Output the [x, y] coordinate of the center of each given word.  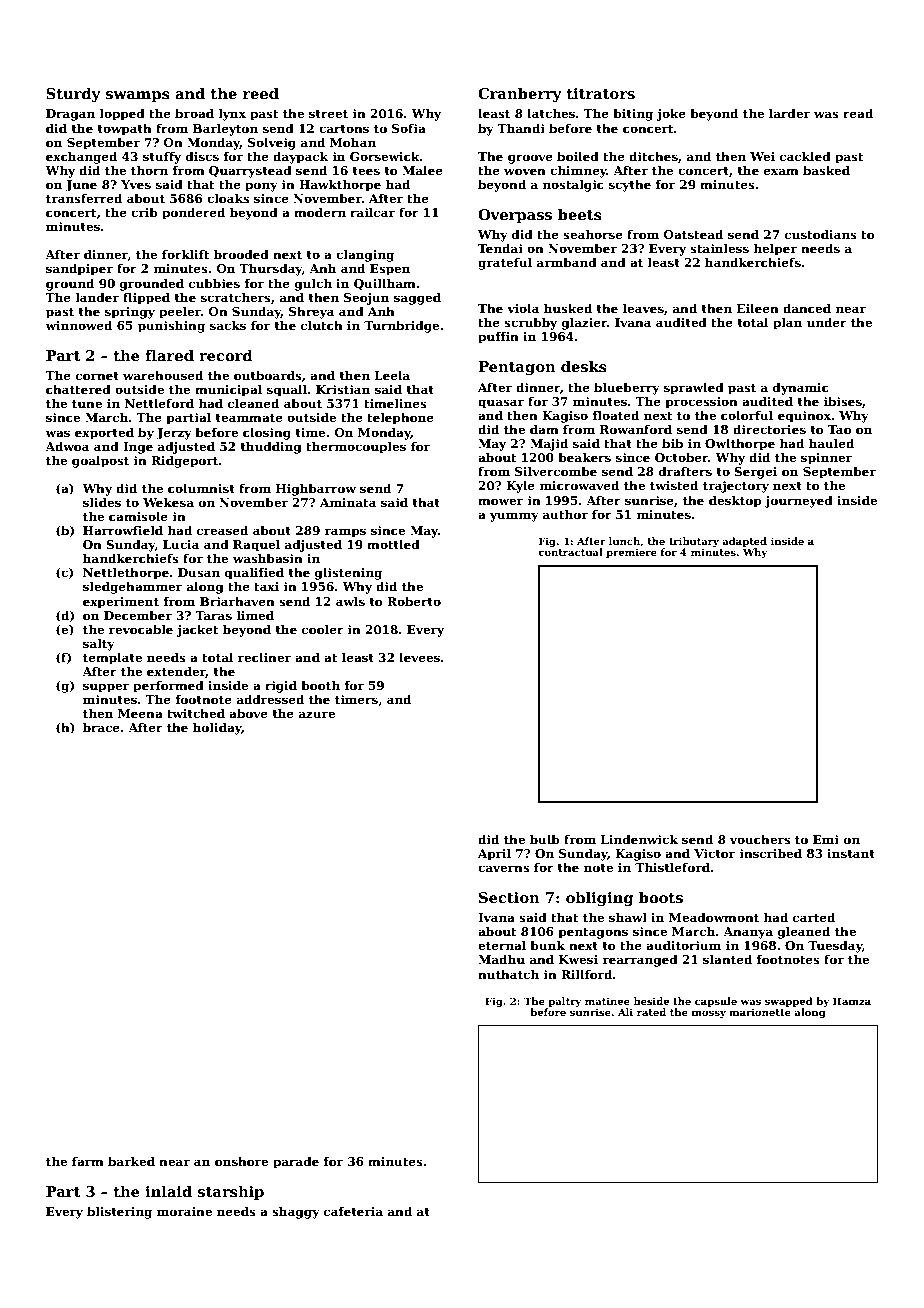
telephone [400, 418]
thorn [149, 170]
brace [101, 727]
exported [104, 433]
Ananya [748, 933]
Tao [840, 429]
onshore [241, 1161]
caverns [504, 868]
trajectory [736, 487]
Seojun [366, 299]
